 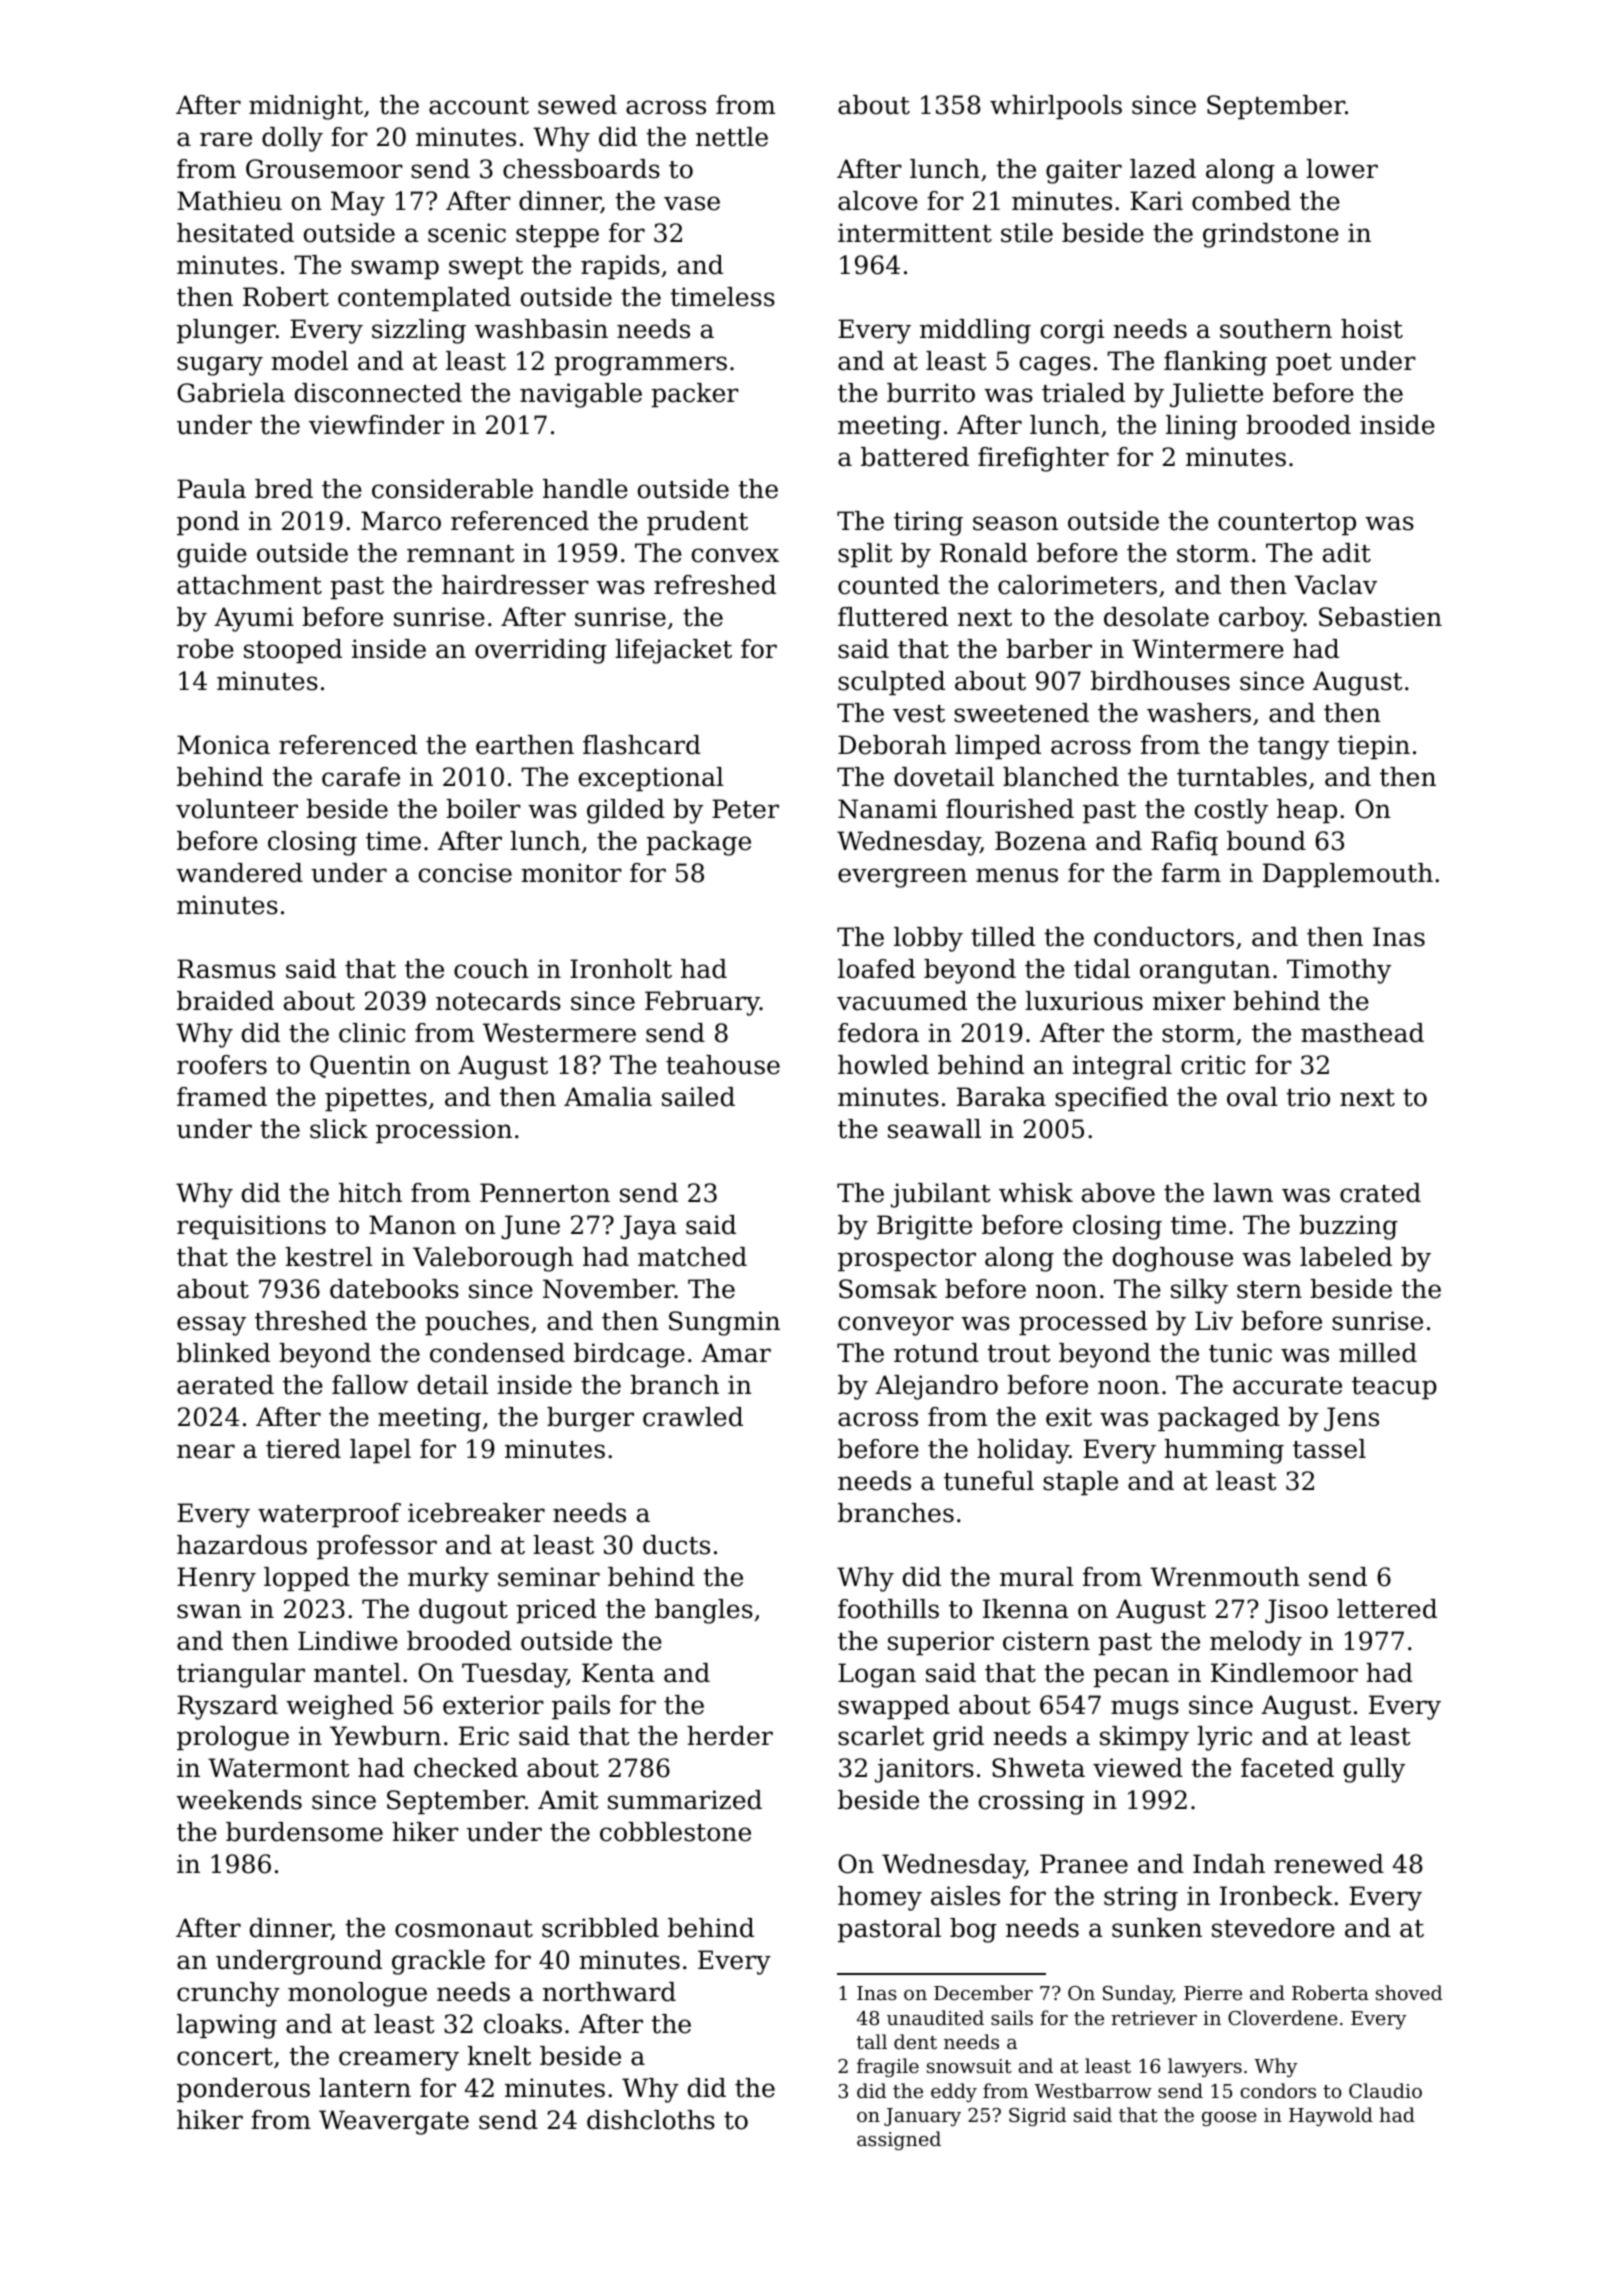 I want to click on crunchy, so click(x=228, y=1994).
